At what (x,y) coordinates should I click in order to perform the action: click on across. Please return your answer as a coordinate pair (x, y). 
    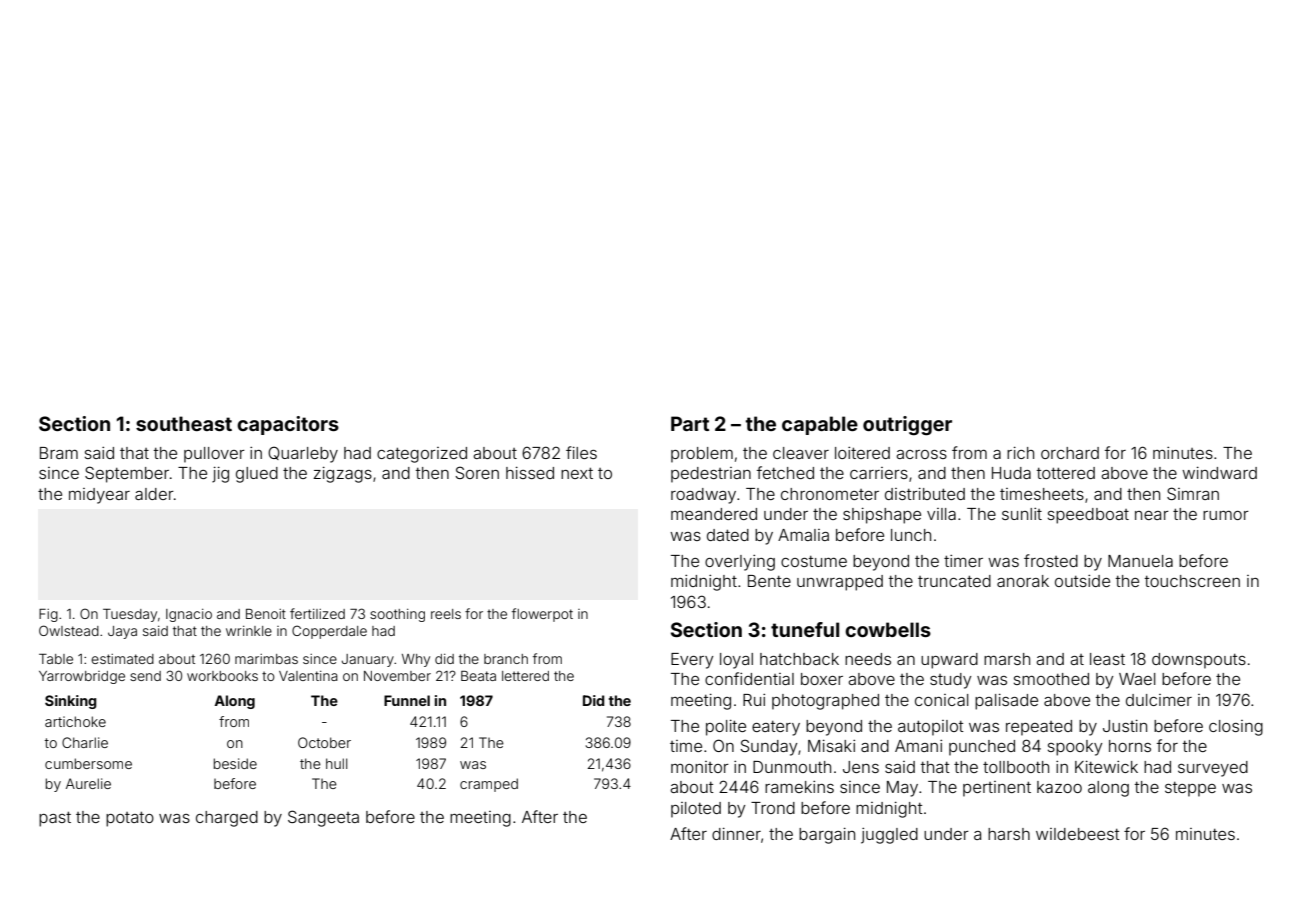
    Looking at the image, I should click on (921, 454).
